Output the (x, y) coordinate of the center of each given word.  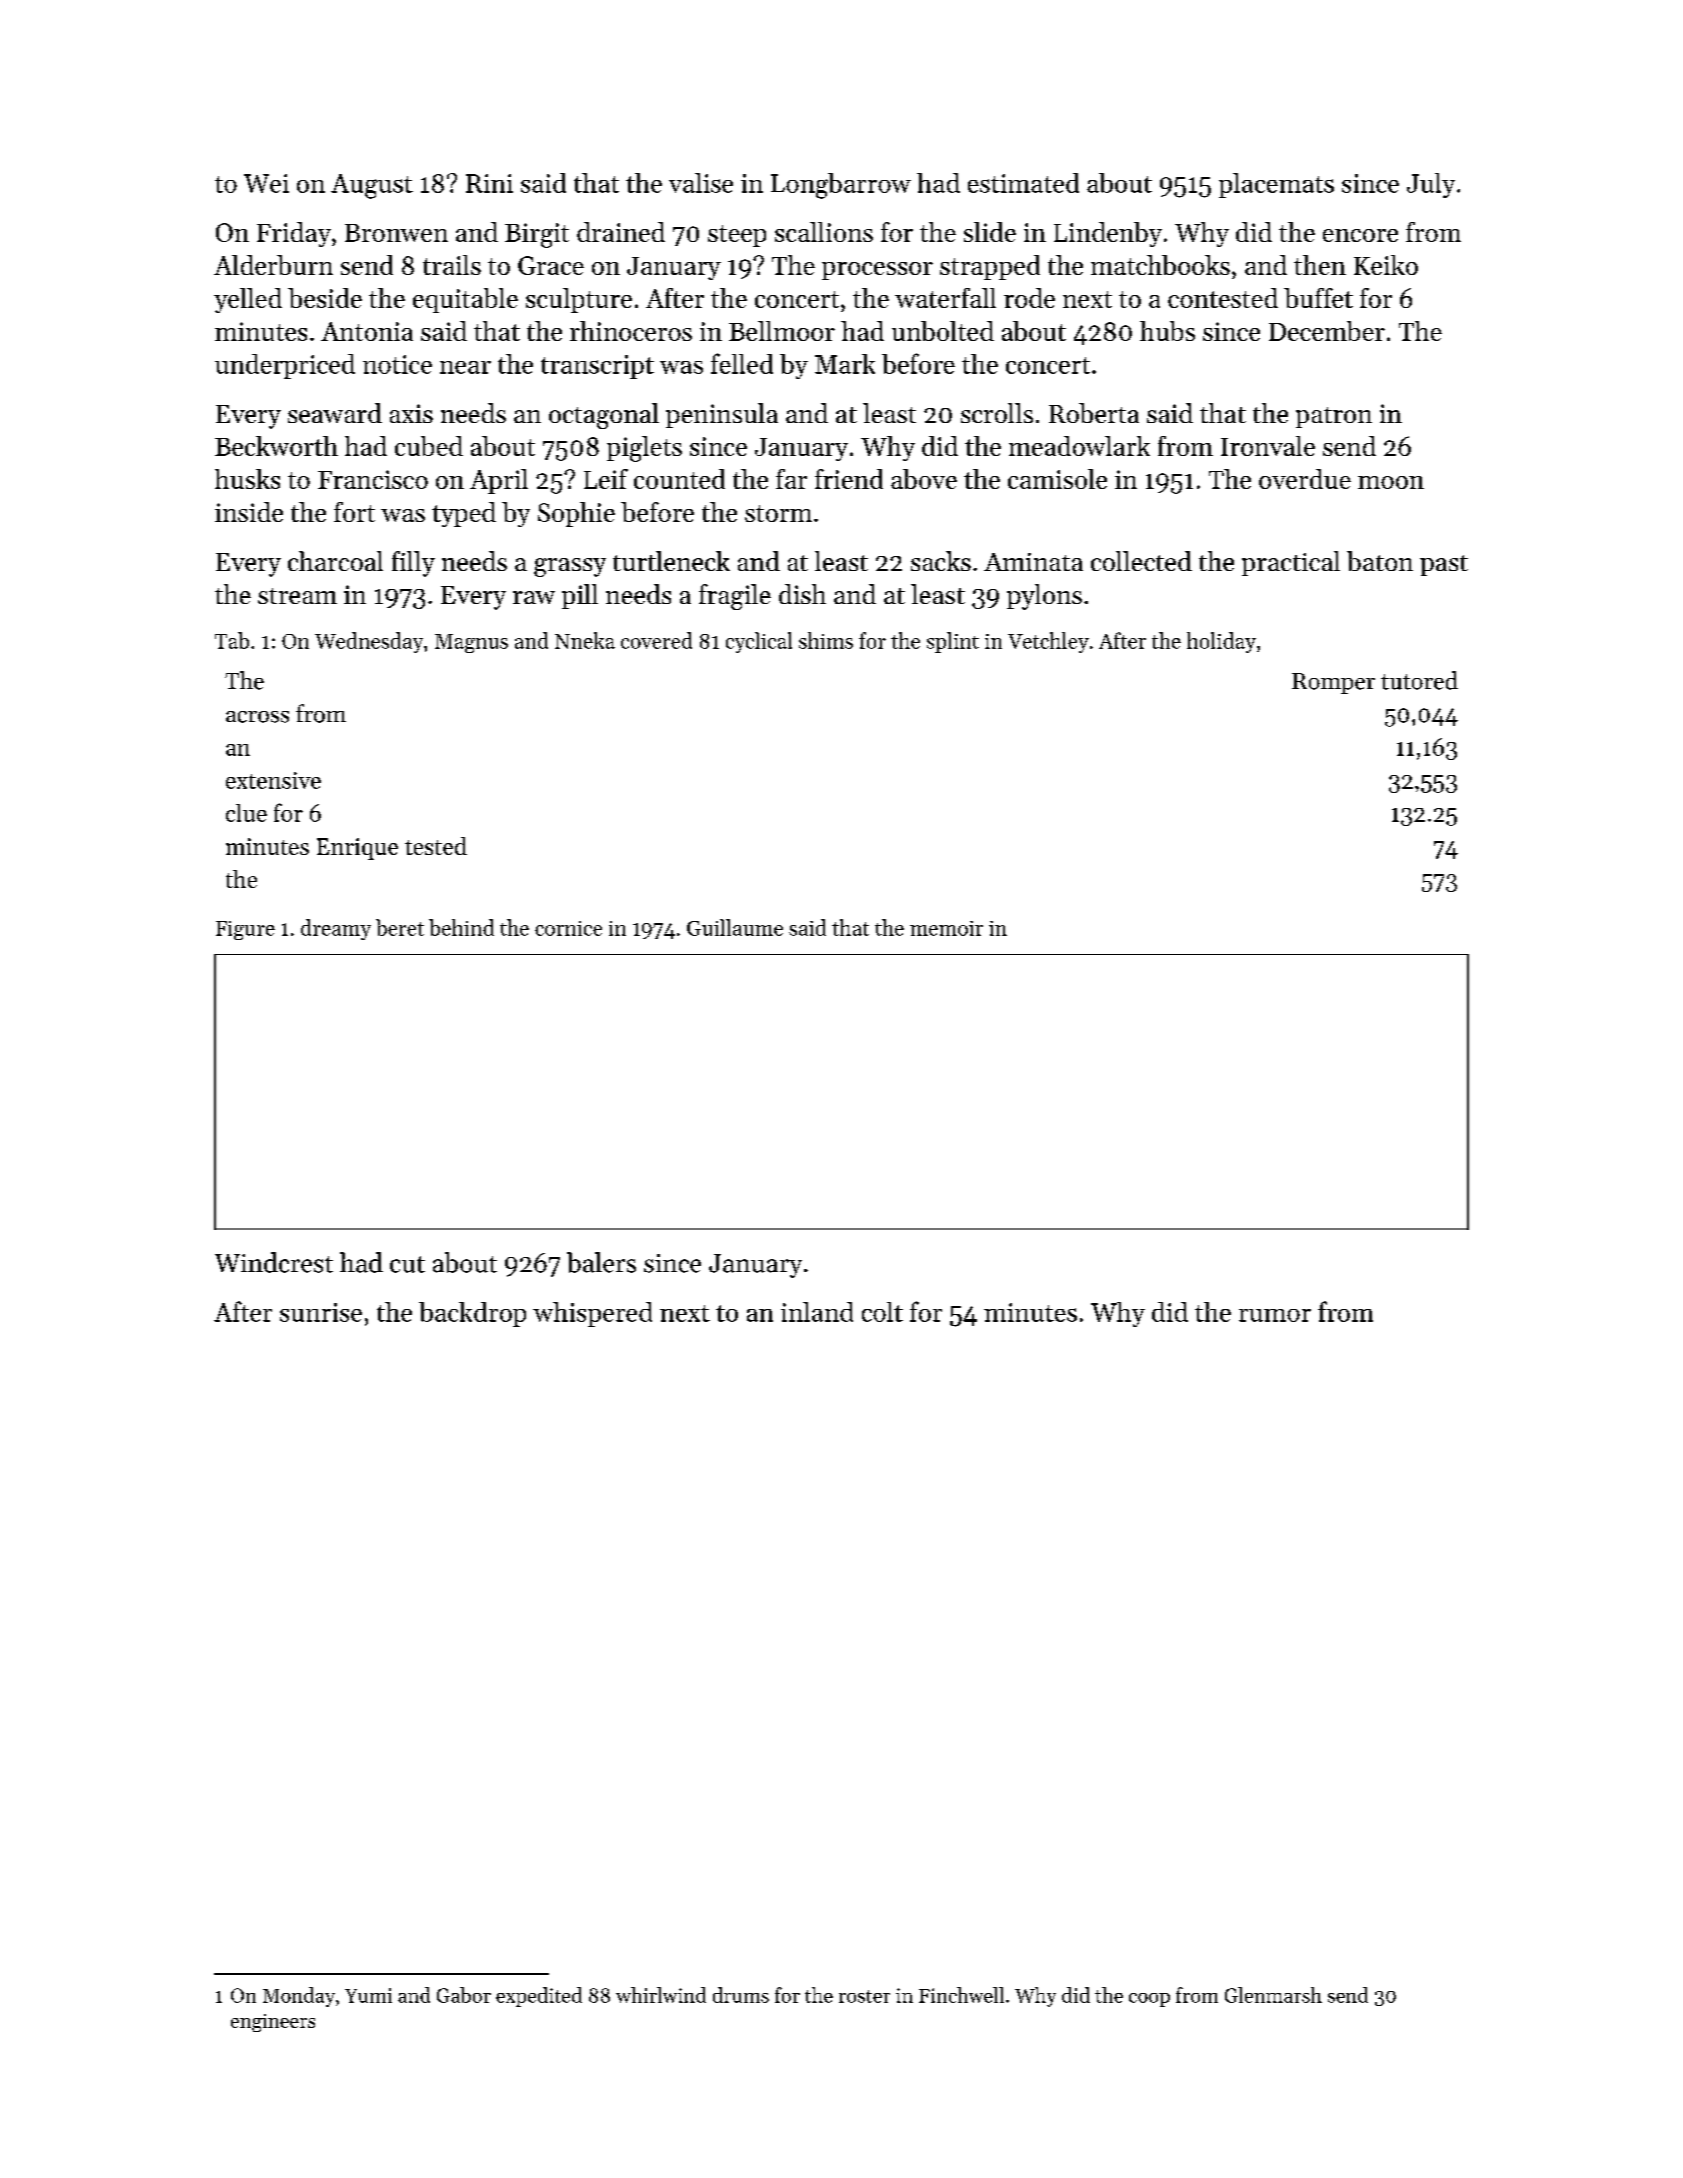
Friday (294, 234)
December (1327, 331)
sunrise (321, 1312)
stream (297, 596)
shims (826, 640)
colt (882, 1312)
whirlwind (661, 1995)
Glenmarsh (1273, 1995)
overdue (1305, 479)
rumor (1275, 1315)
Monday (299, 1997)
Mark (845, 364)
